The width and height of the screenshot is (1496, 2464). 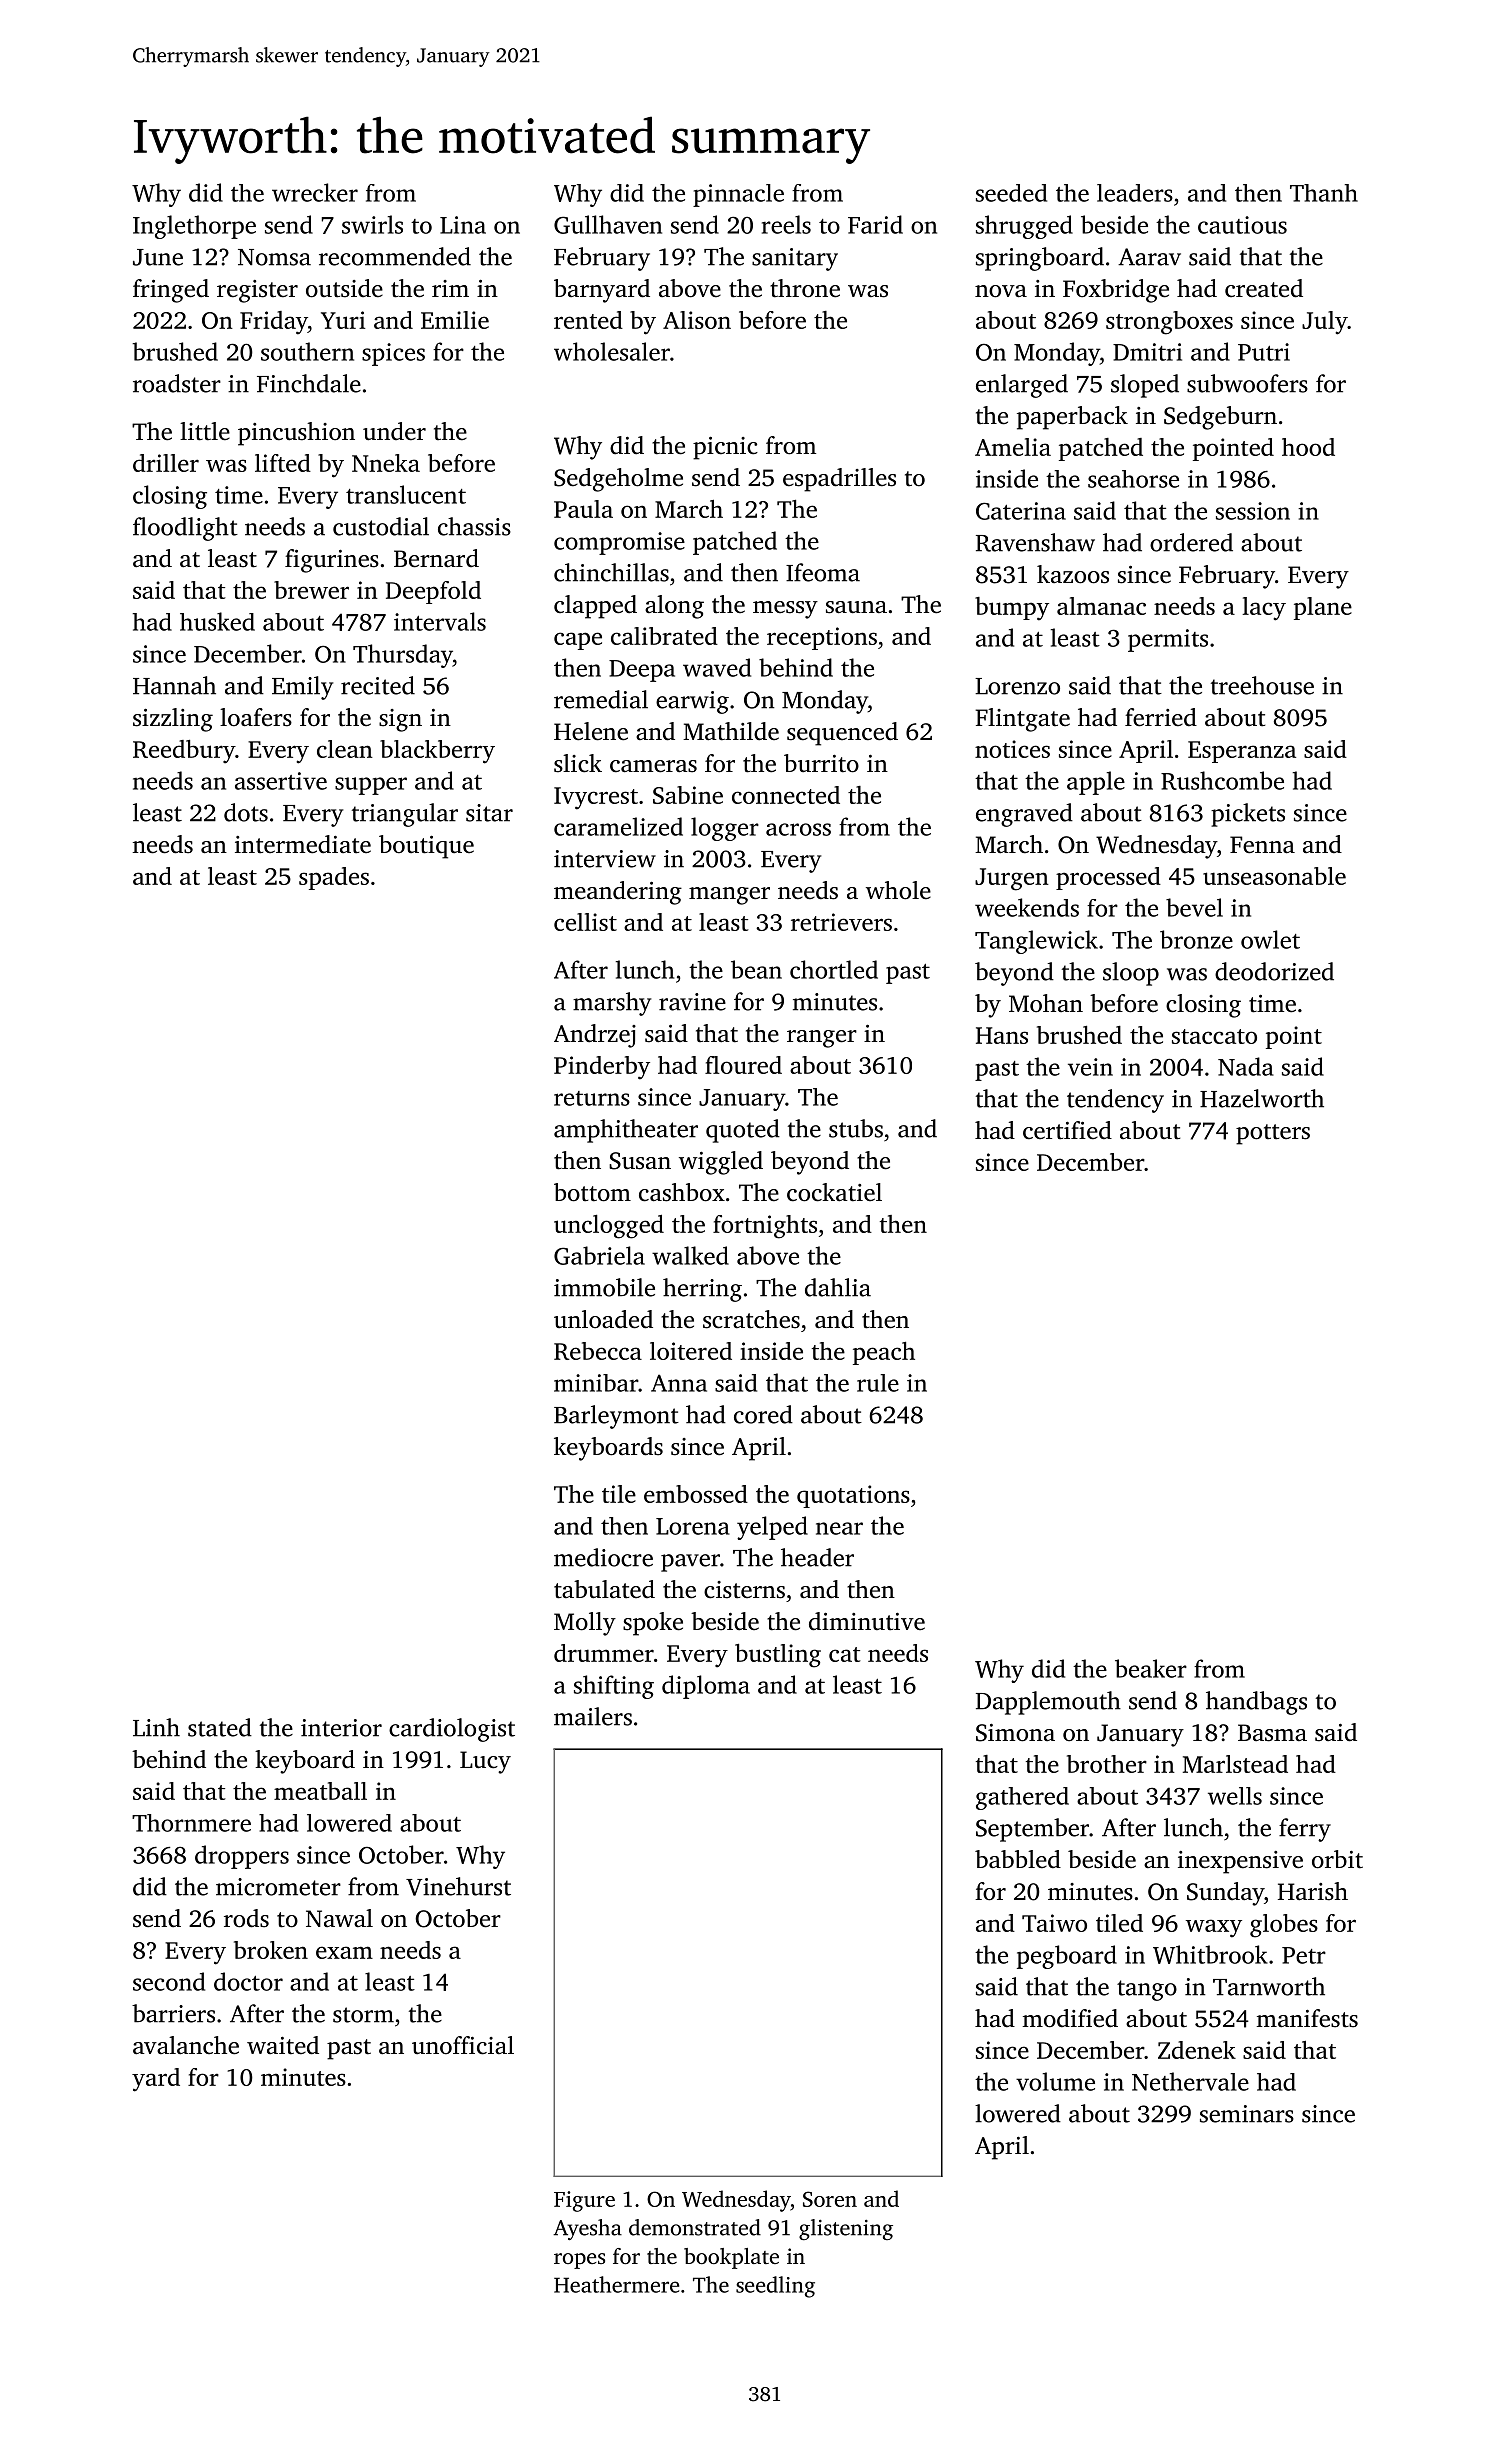 I want to click on Thanh, so click(x=1324, y=193).
